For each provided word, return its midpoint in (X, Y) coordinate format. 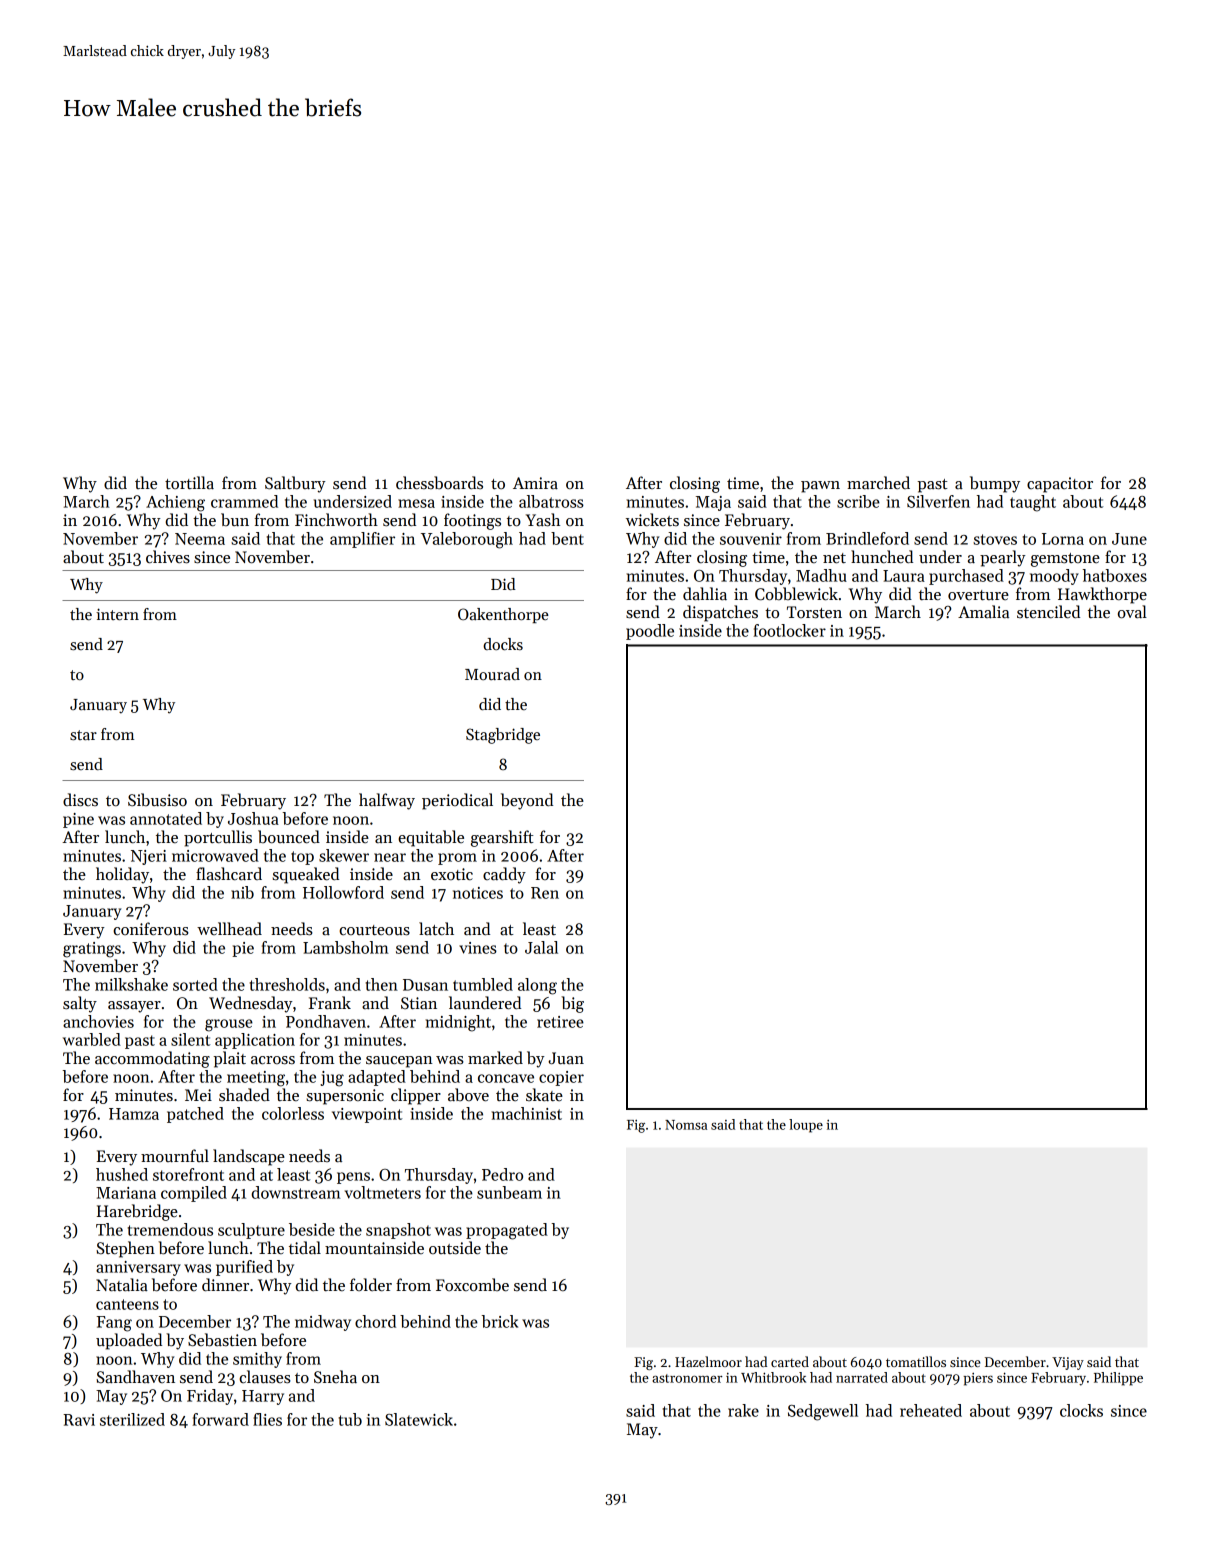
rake (743, 1410)
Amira (535, 483)
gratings (92, 950)
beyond (527, 801)
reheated (931, 1410)
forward (221, 1419)
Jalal (541, 947)
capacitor (1060, 485)
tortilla (189, 483)
